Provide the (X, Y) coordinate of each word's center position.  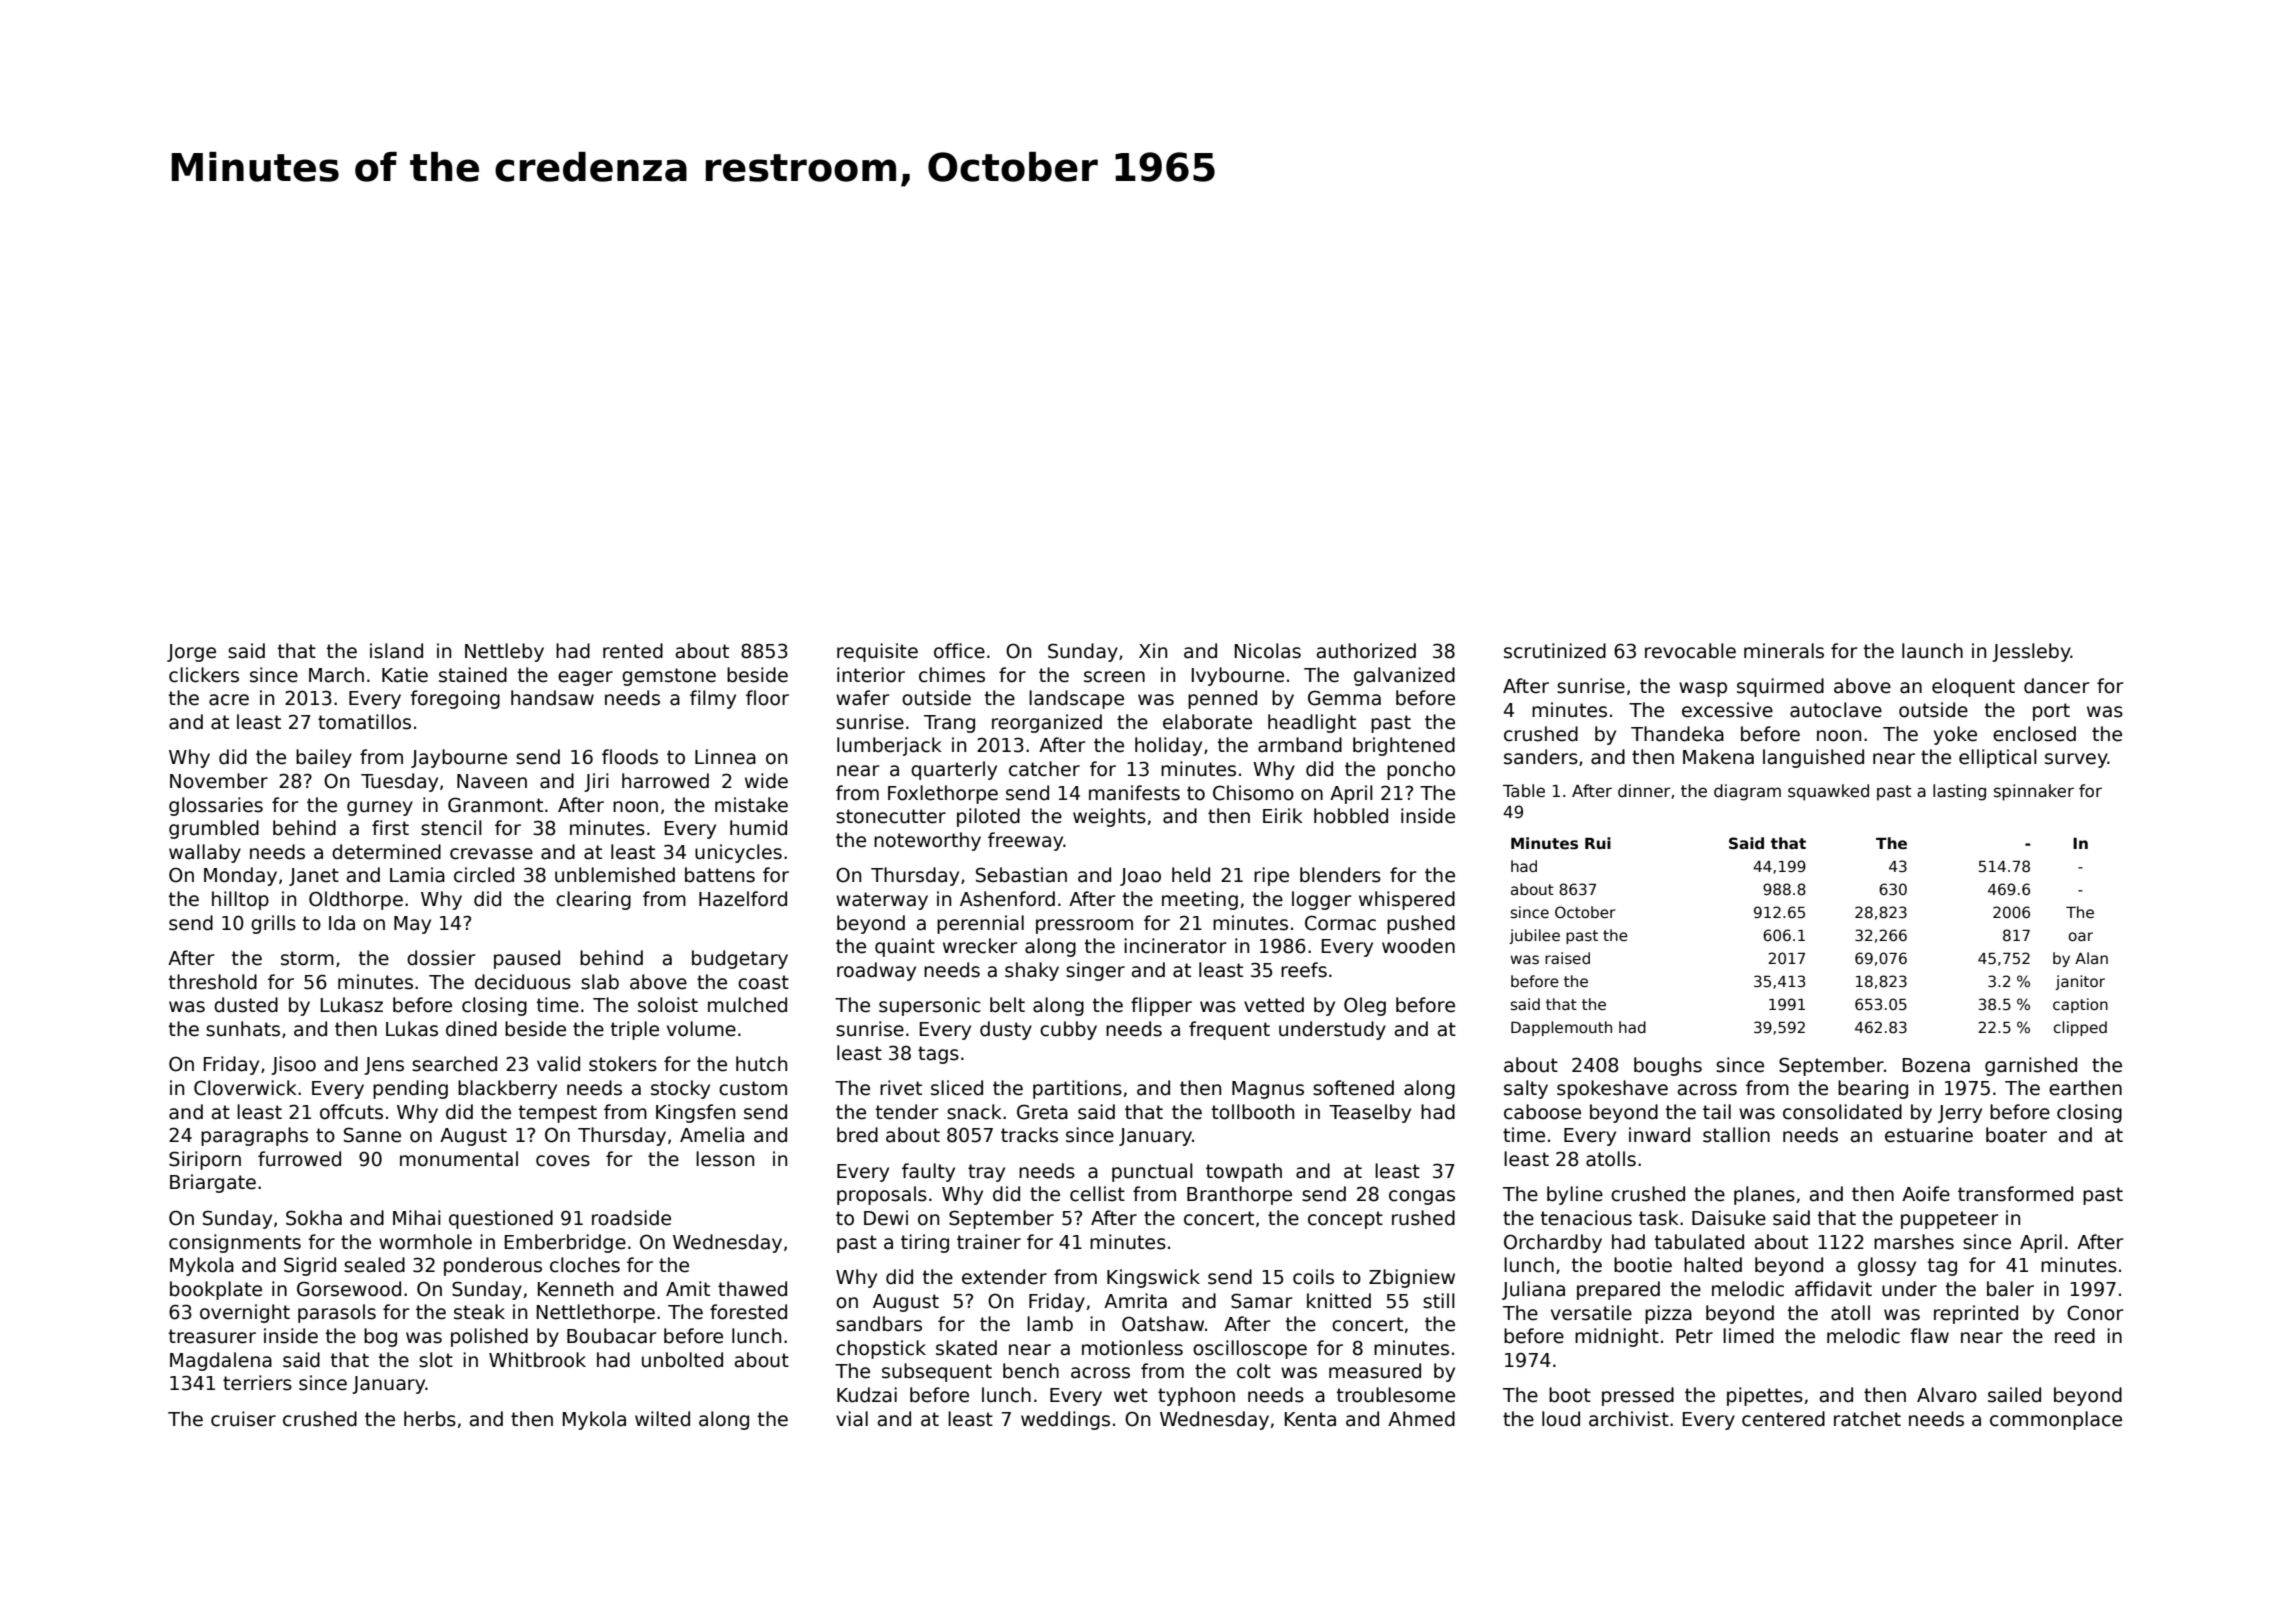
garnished (2031, 1066)
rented (633, 651)
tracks (1029, 1135)
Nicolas (1268, 651)
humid (758, 828)
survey (2076, 760)
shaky (1032, 971)
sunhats (243, 1029)
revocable (1690, 651)
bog (380, 1337)
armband (1300, 745)
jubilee (1534, 936)
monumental (459, 1159)
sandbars (879, 1324)
